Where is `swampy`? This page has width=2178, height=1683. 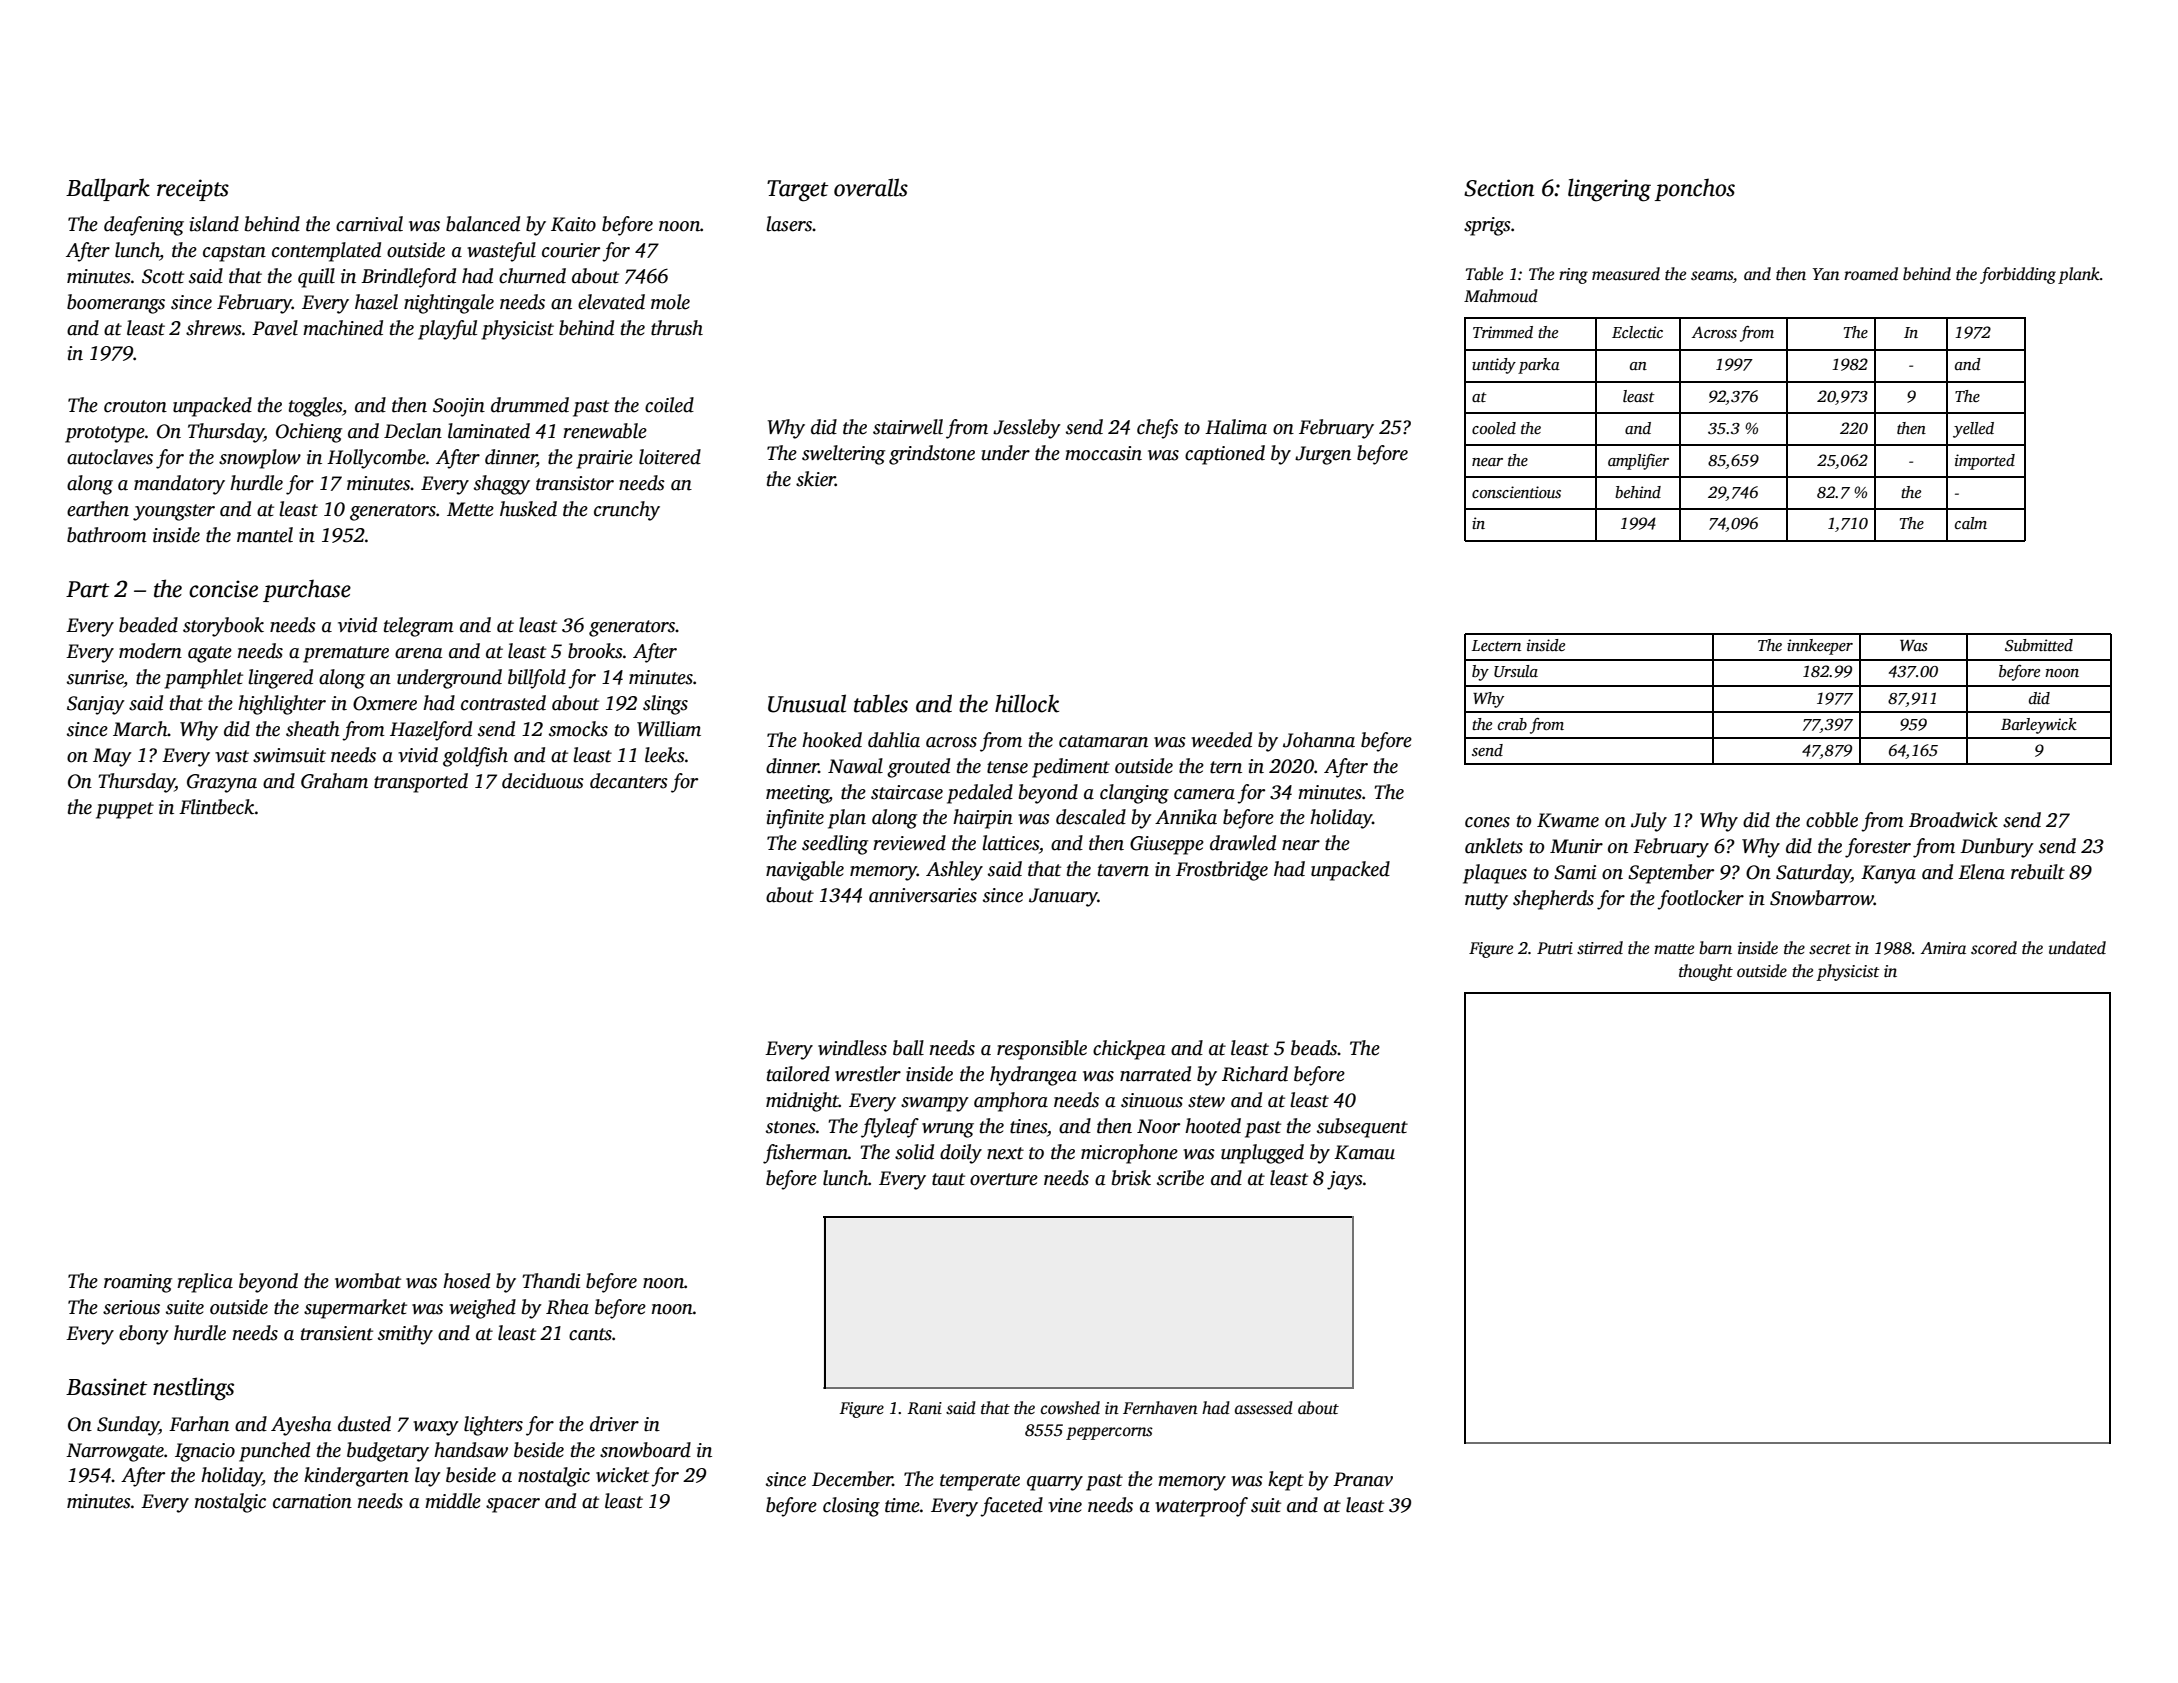
swampy is located at coordinates (935, 1104).
